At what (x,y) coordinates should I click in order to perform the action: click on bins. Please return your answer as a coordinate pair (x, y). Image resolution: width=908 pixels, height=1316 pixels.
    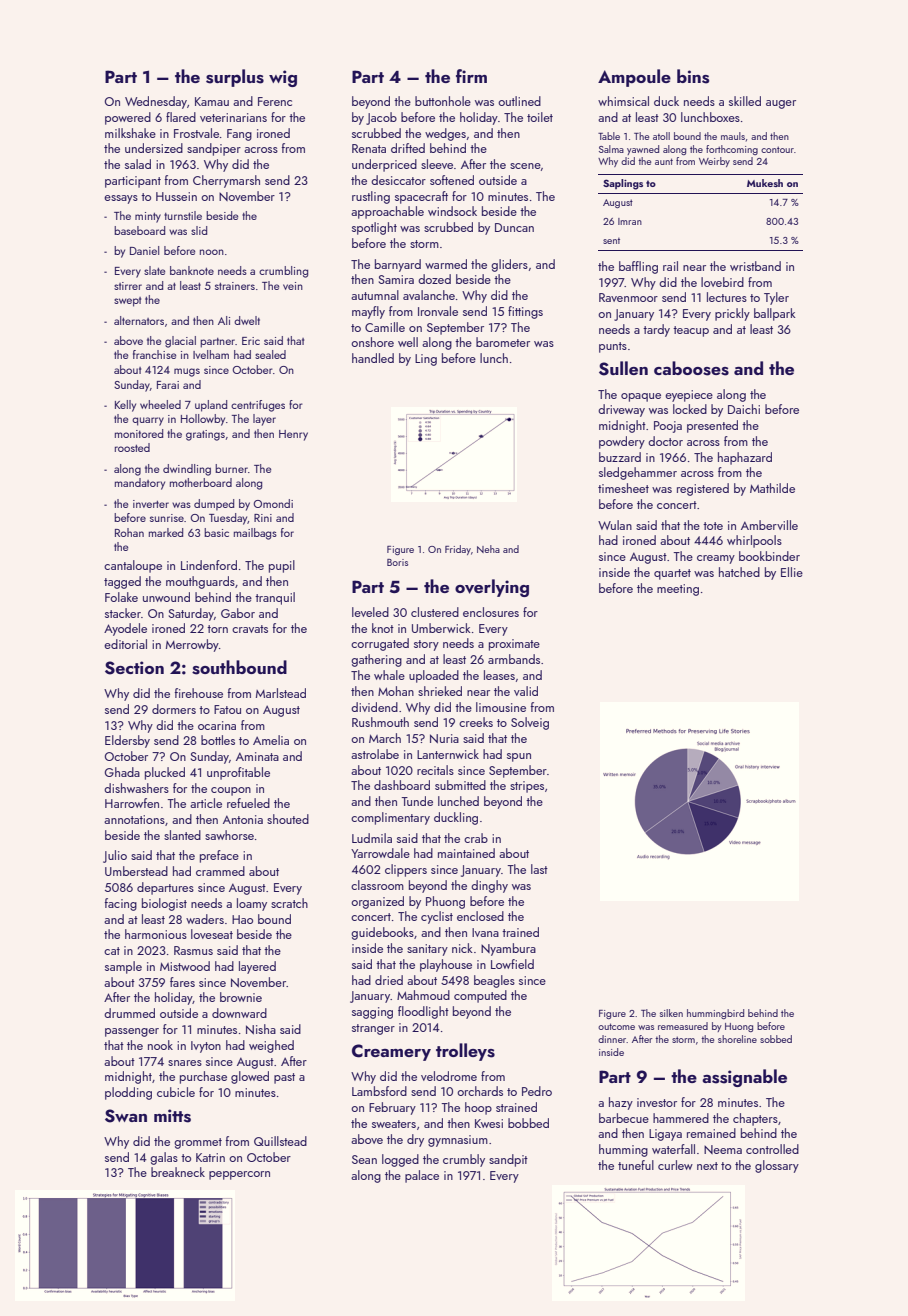
    Looking at the image, I should click on (693, 76).
